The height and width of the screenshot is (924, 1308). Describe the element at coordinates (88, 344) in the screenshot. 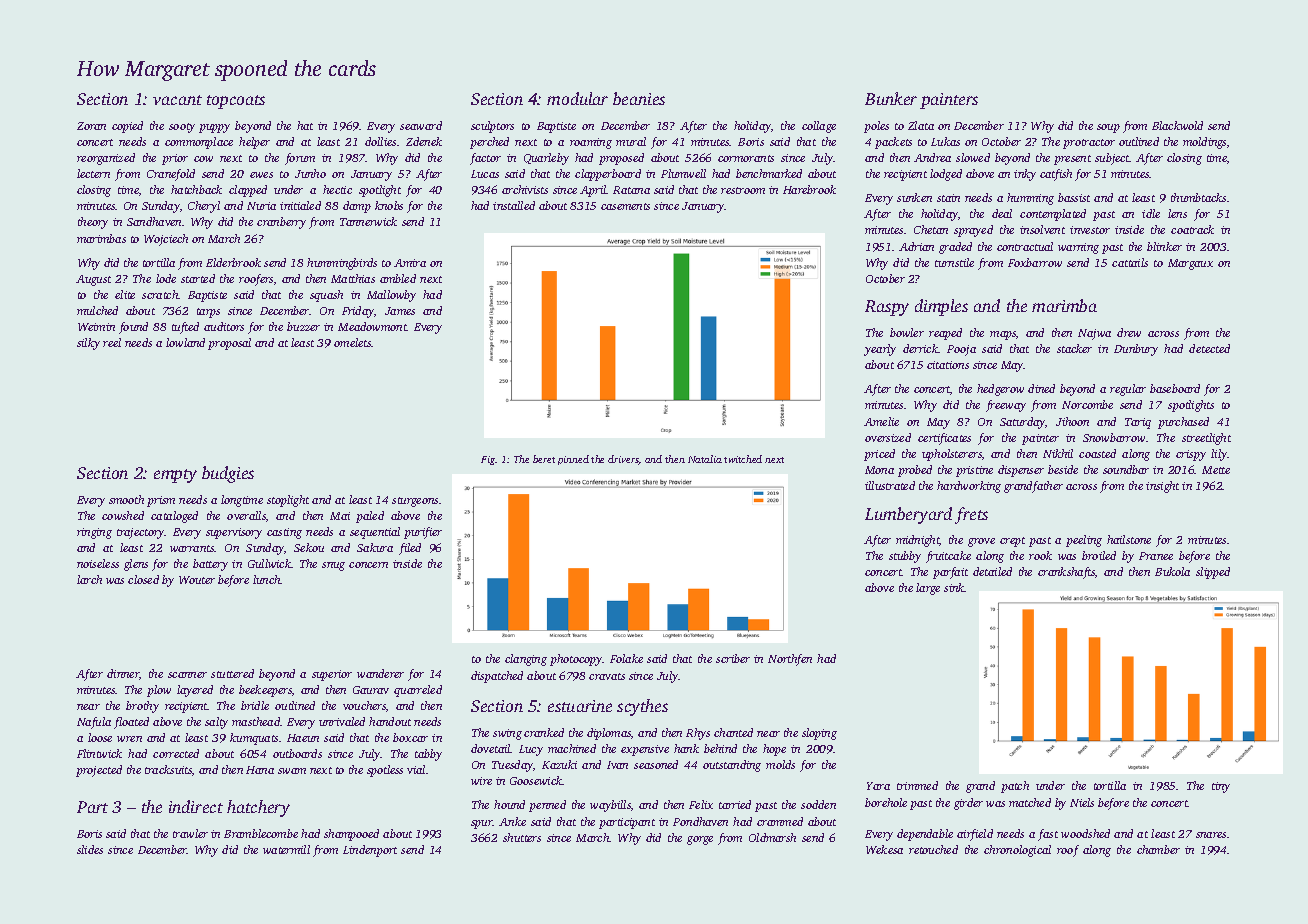

I see `silky` at that location.
